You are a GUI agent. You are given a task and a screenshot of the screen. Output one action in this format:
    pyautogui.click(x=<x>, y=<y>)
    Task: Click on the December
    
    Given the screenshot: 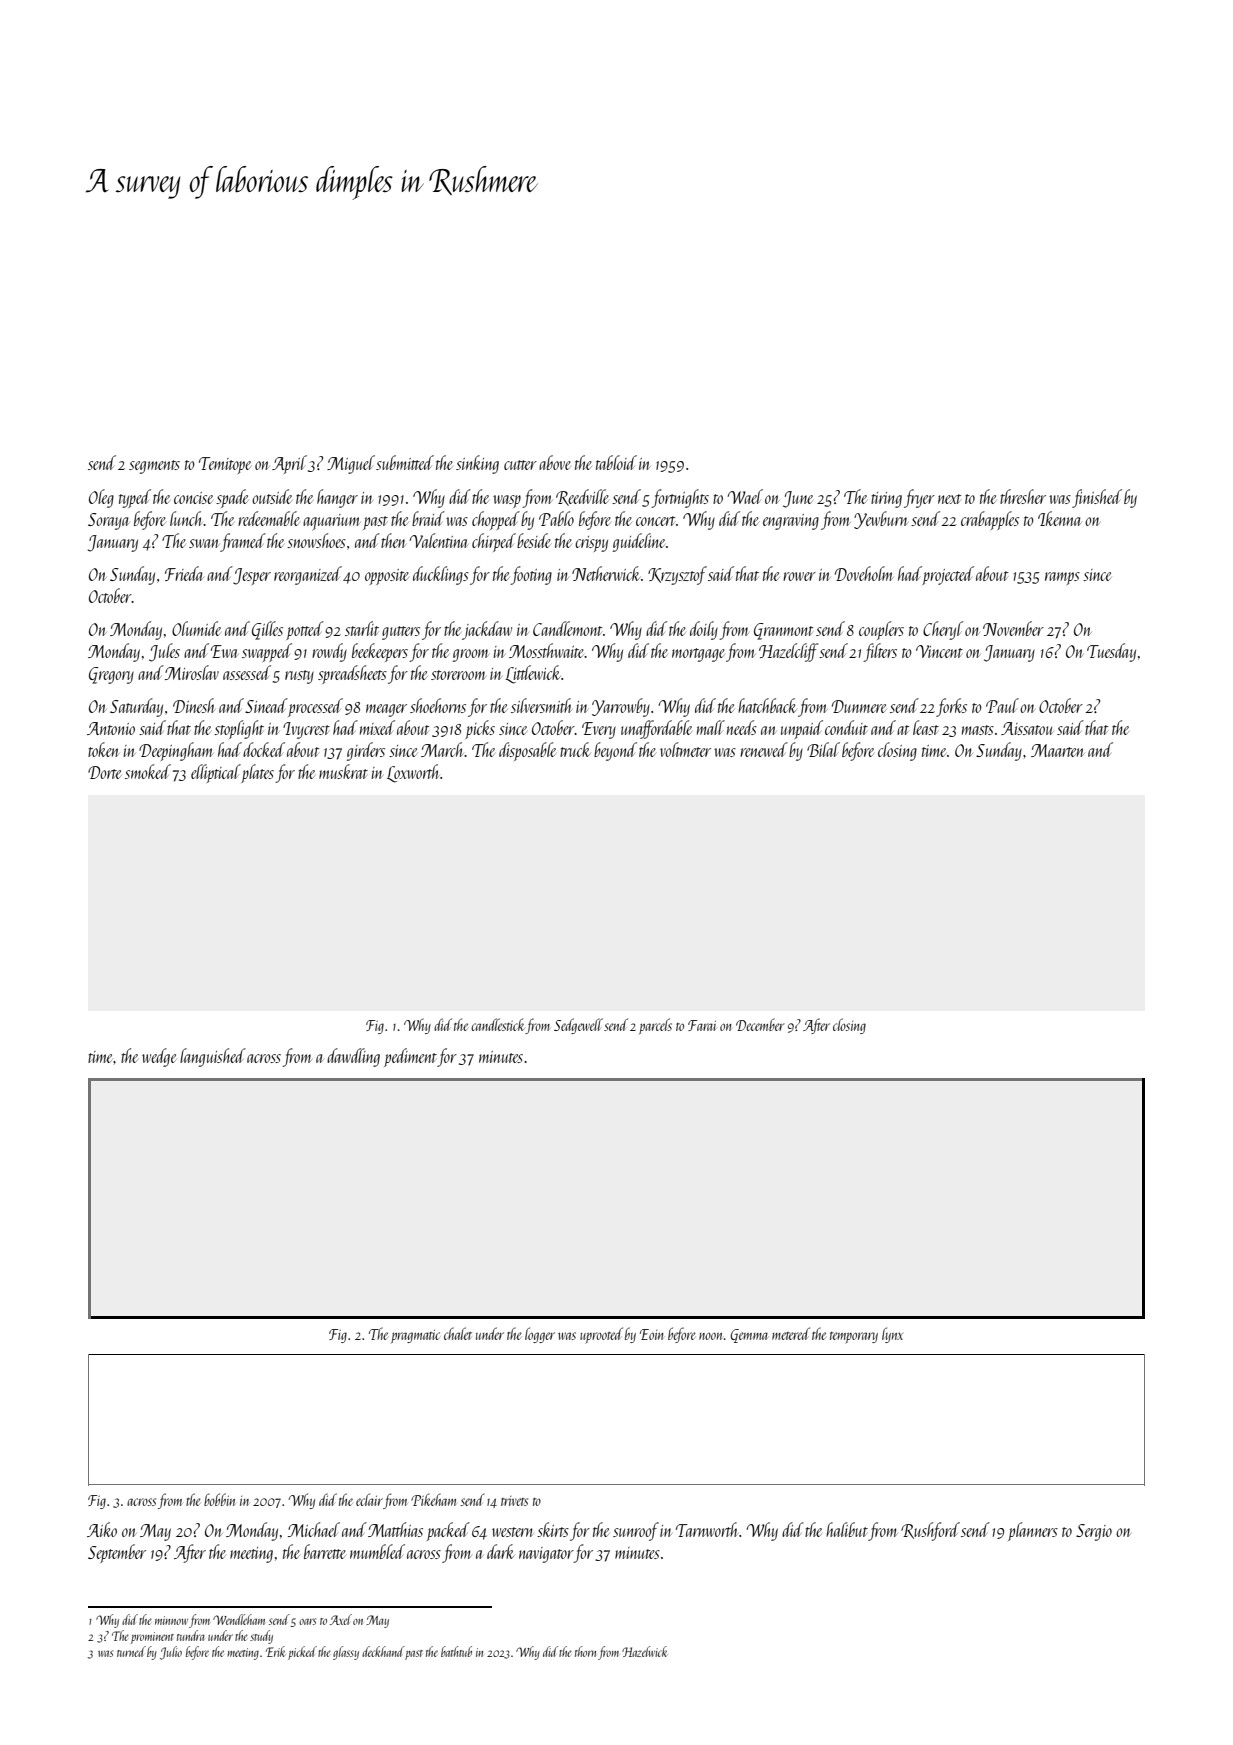 What is the action you would take?
    pyautogui.click(x=760, y=1024)
